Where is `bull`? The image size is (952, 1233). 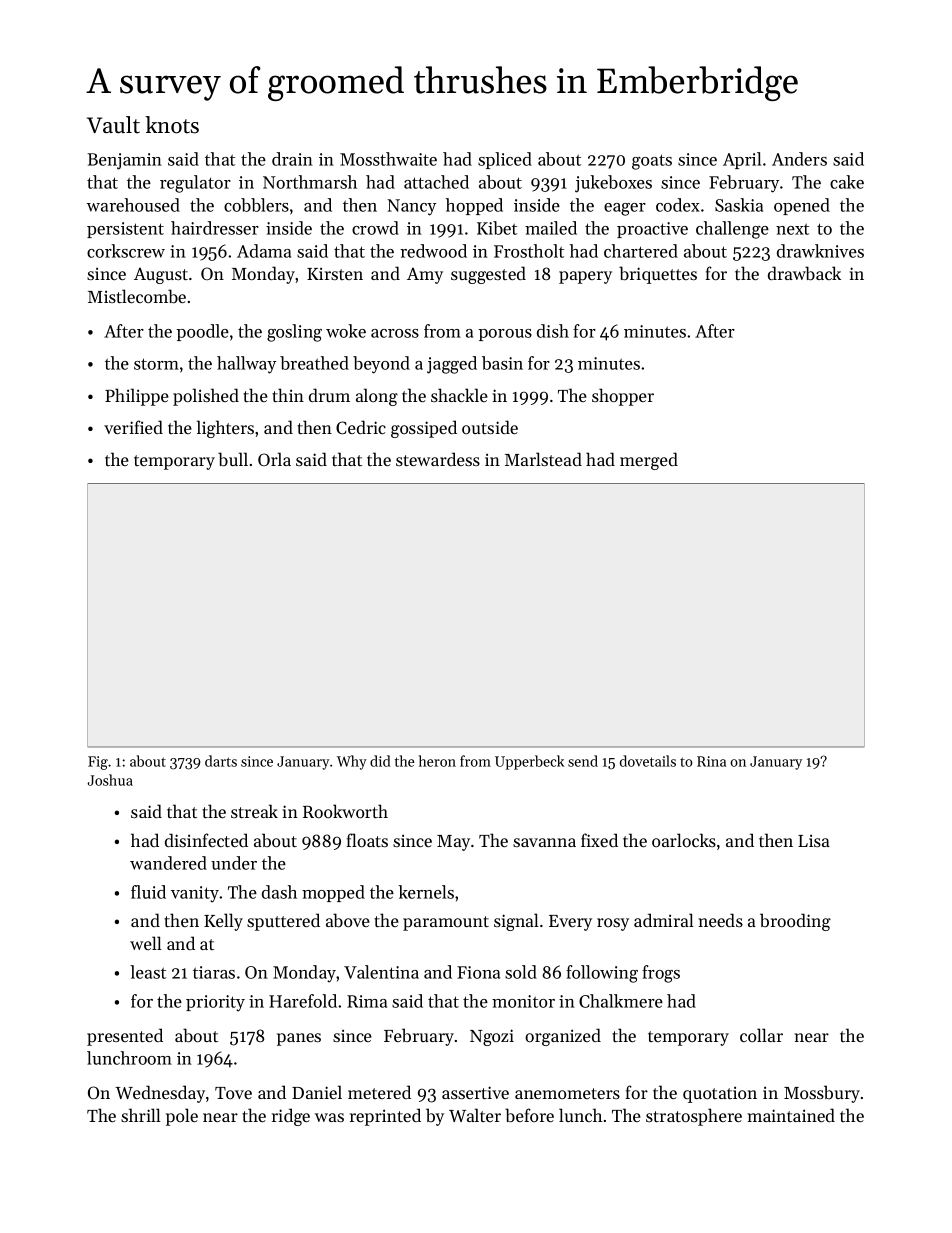
bull is located at coordinates (233, 459).
